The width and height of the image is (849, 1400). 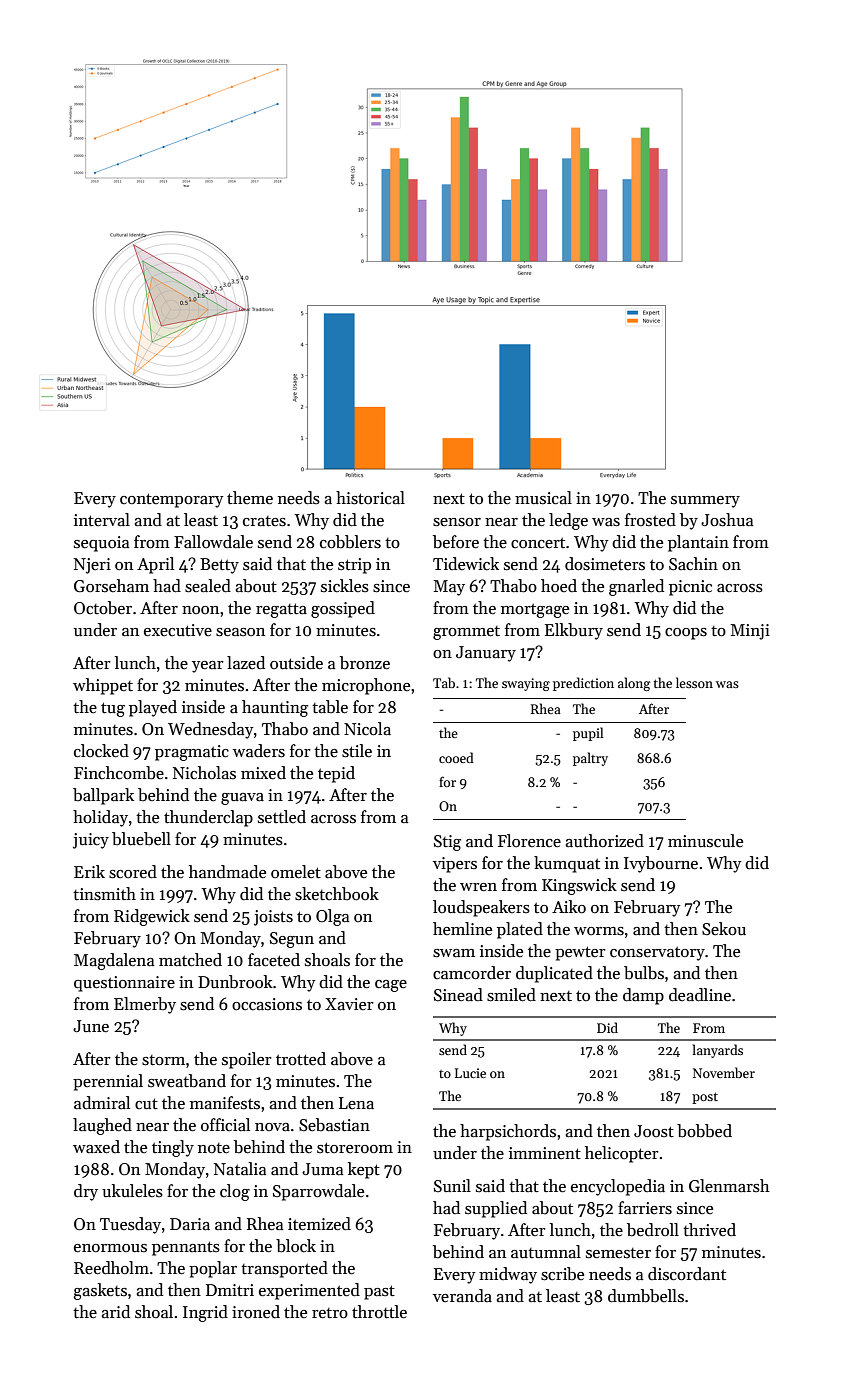 I want to click on pennants, so click(x=186, y=1248).
